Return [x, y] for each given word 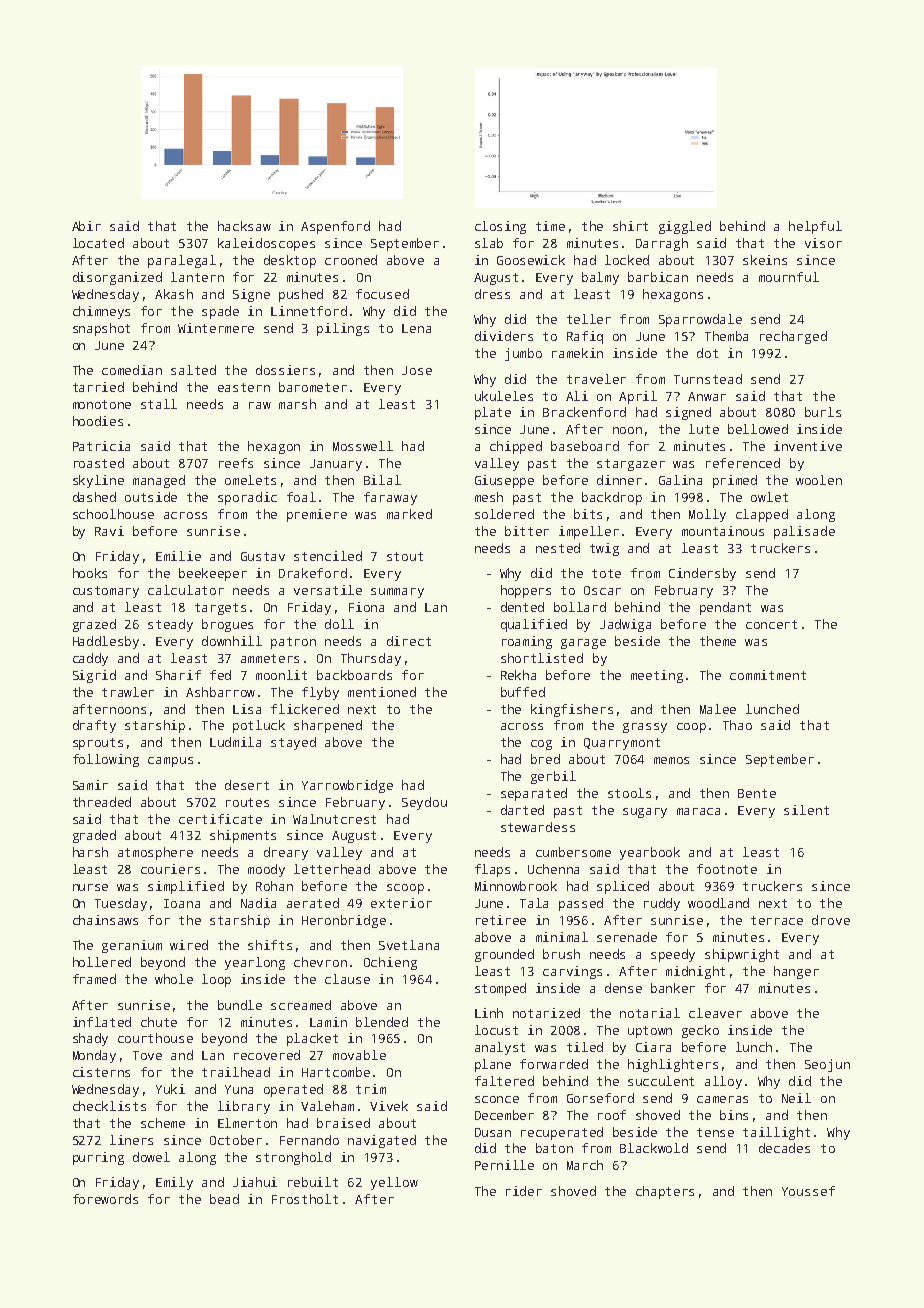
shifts [270, 945]
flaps [492, 870]
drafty [94, 726]
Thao [737, 725]
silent [806, 810]
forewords [105, 1199]
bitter [527, 531]
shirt [630, 226]
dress [492, 294]
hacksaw [244, 226]
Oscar [602, 590]
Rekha [518, 675]
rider [524, 1191]
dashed [94, 497]
